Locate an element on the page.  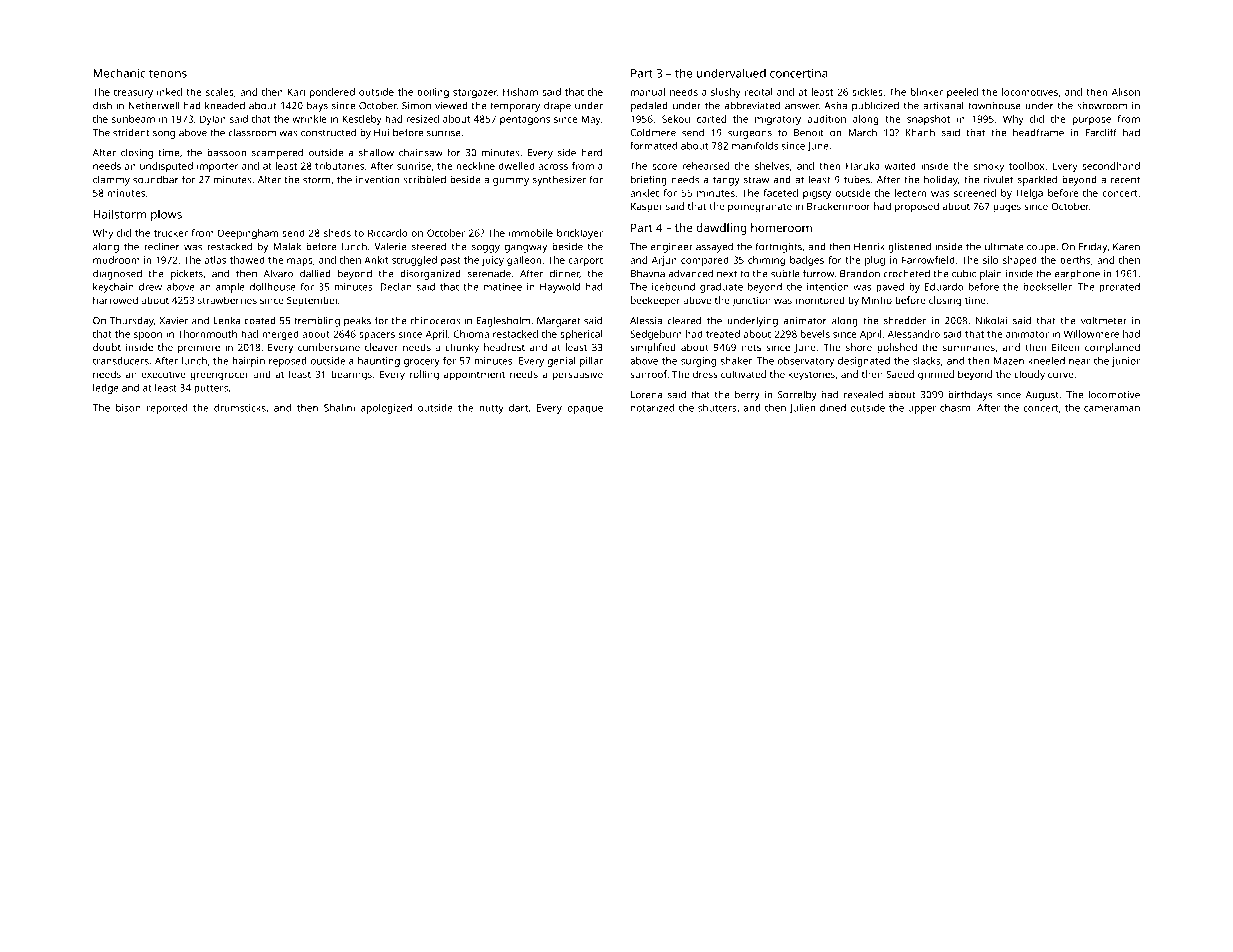
near is located at coordinates (1079, 362).
